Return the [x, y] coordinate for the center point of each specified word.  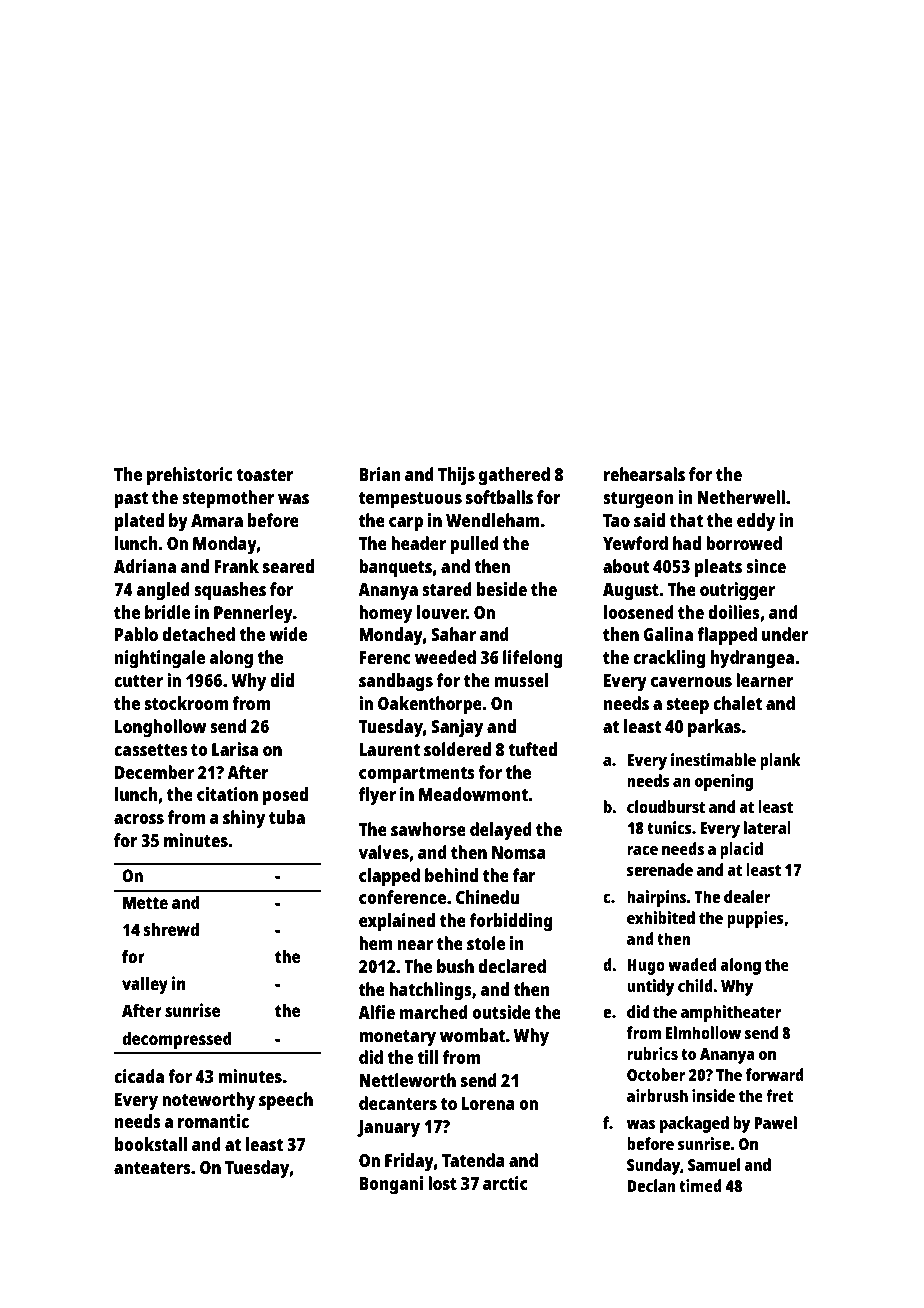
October [656, 1074]
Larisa [235, 749]
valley [145, 985]
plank [780, 761]
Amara [217, 520]
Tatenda [473, 1160]
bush [455, 966]
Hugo [646, 967]
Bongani [391, 1185]
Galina [668, 634]
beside [502, 589]
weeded [445, 657]
